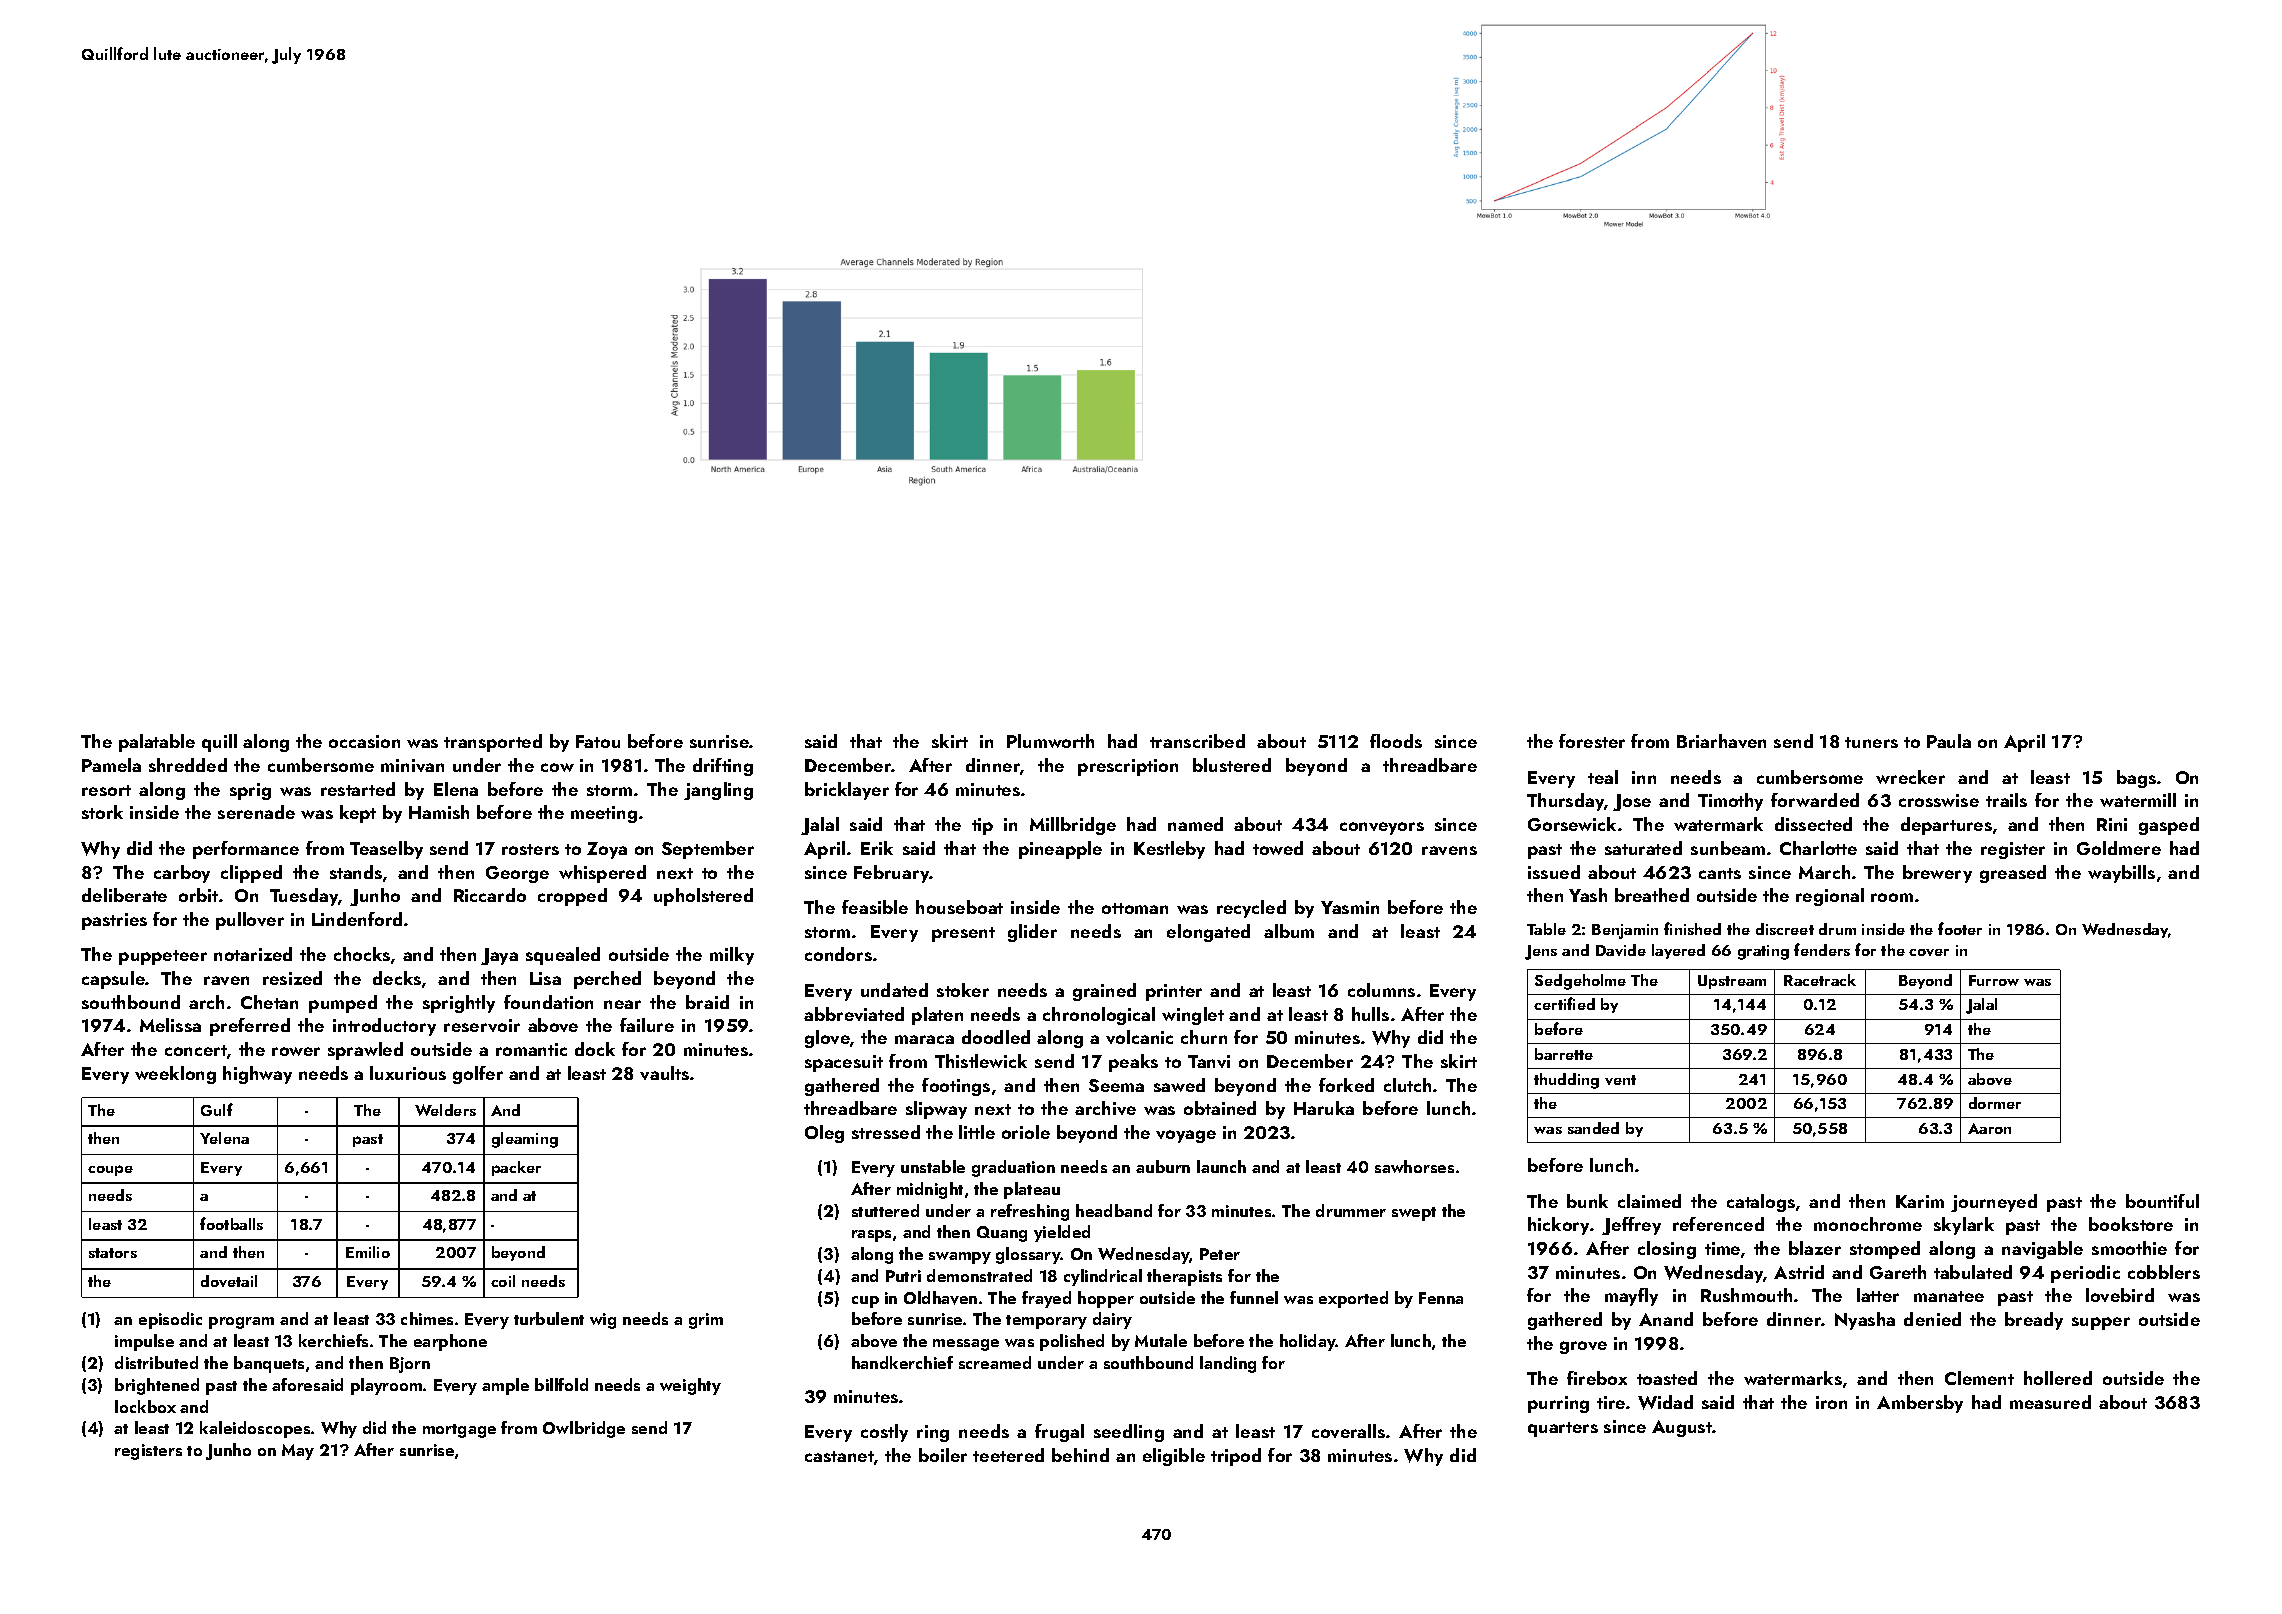  Describe the element at coordinates (296, 1051) in the screenshot. I see `rower` at that location.
